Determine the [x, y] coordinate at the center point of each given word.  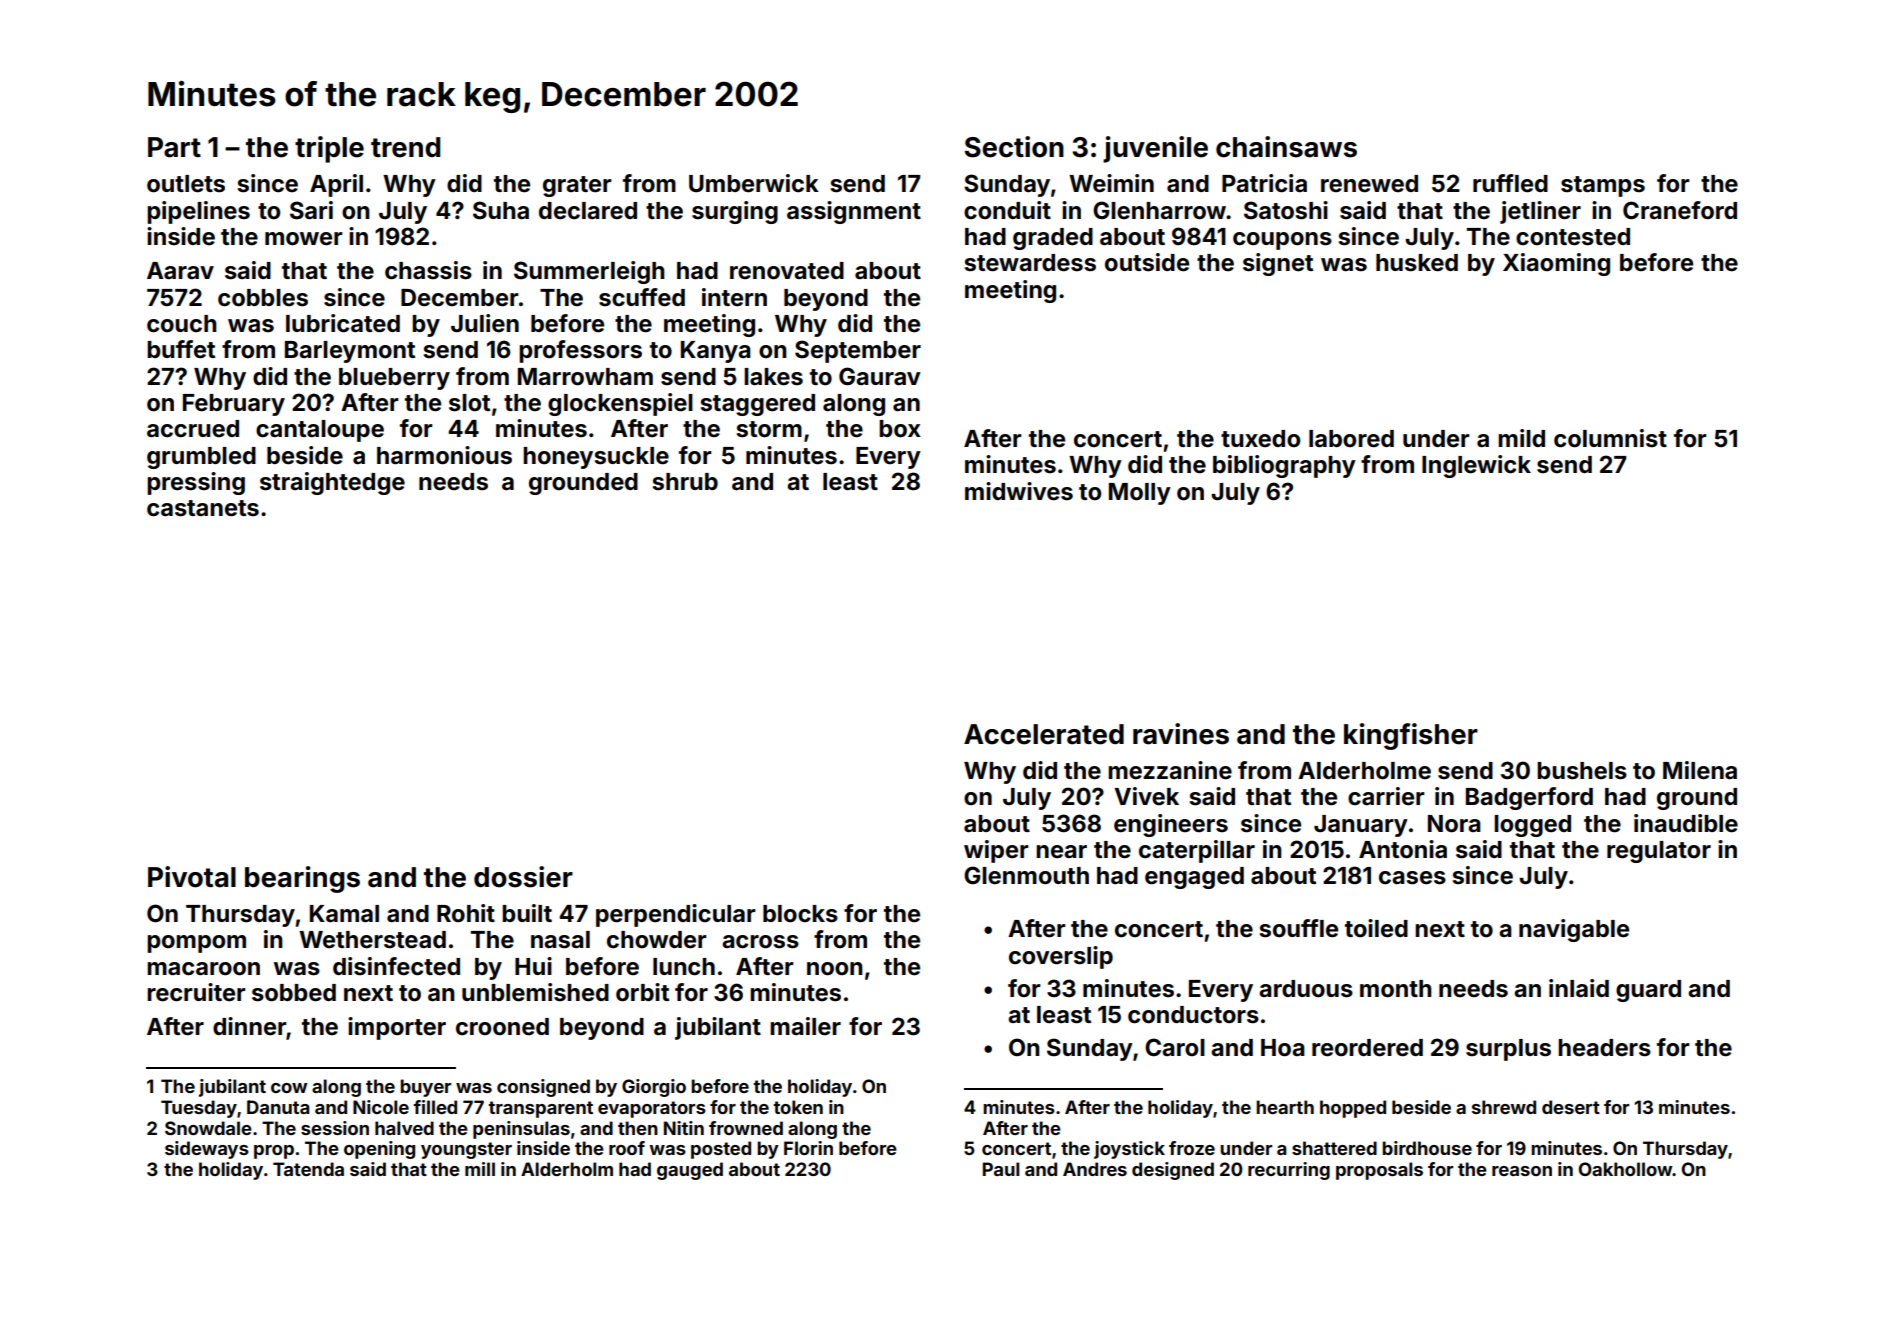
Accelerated [1044, 734]
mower [303, 239]
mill [480, 1169]
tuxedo [1260, 439]
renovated [787, 271]
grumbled [201, 458]
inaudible [1686, 823]
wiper [996, 851]
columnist [1610, 438]
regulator [1659, 852]
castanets [203, 508]
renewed [1369, 184]
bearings [302, 879]
